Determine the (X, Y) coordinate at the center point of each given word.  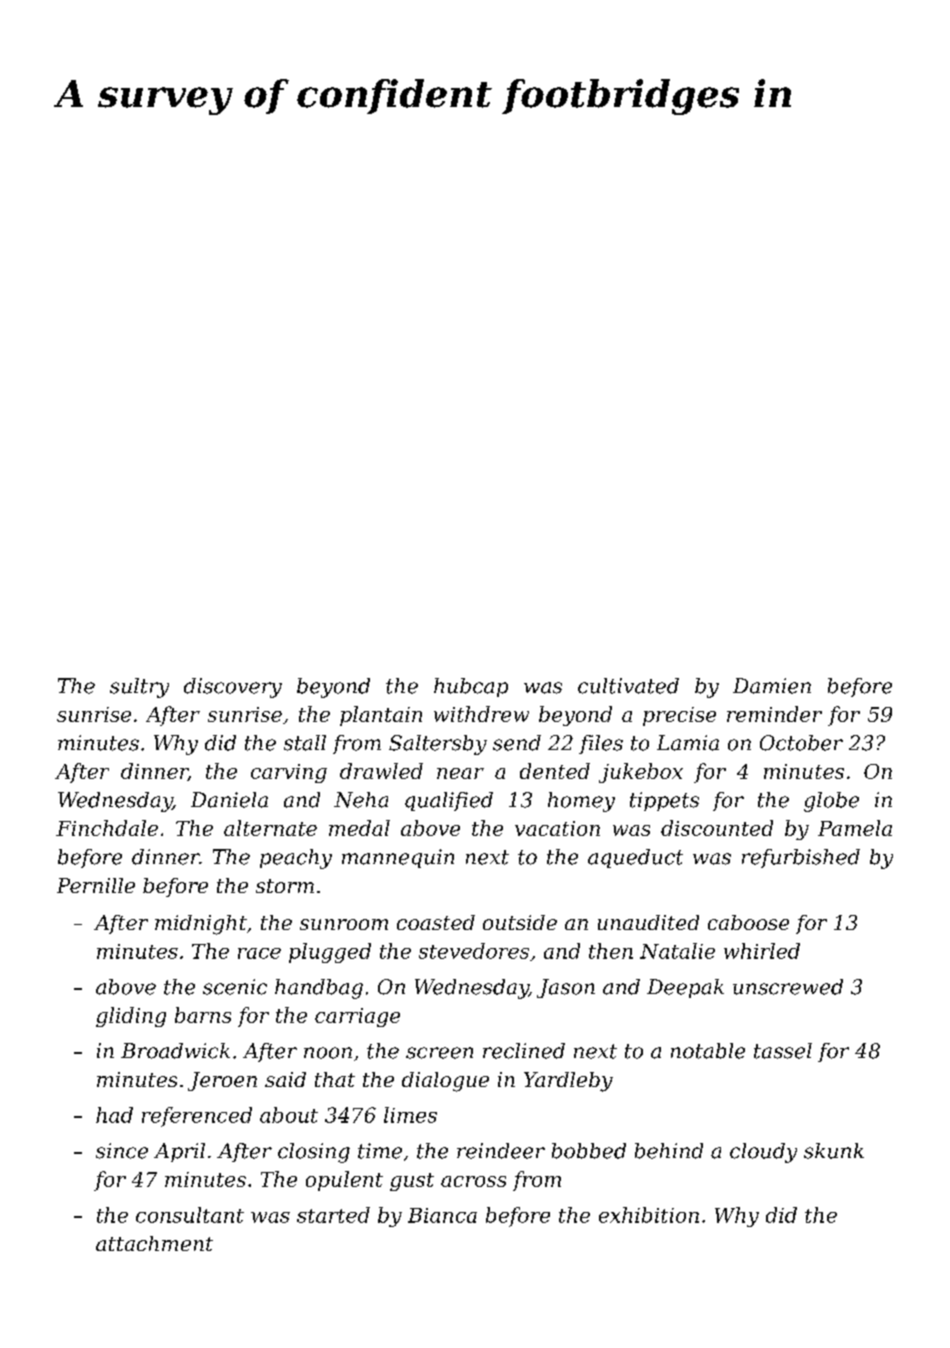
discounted (717, 828)
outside (520, 922)
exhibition (649, 1215)
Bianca (442, 1215)
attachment (154, 1243)
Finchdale (107, 828)
